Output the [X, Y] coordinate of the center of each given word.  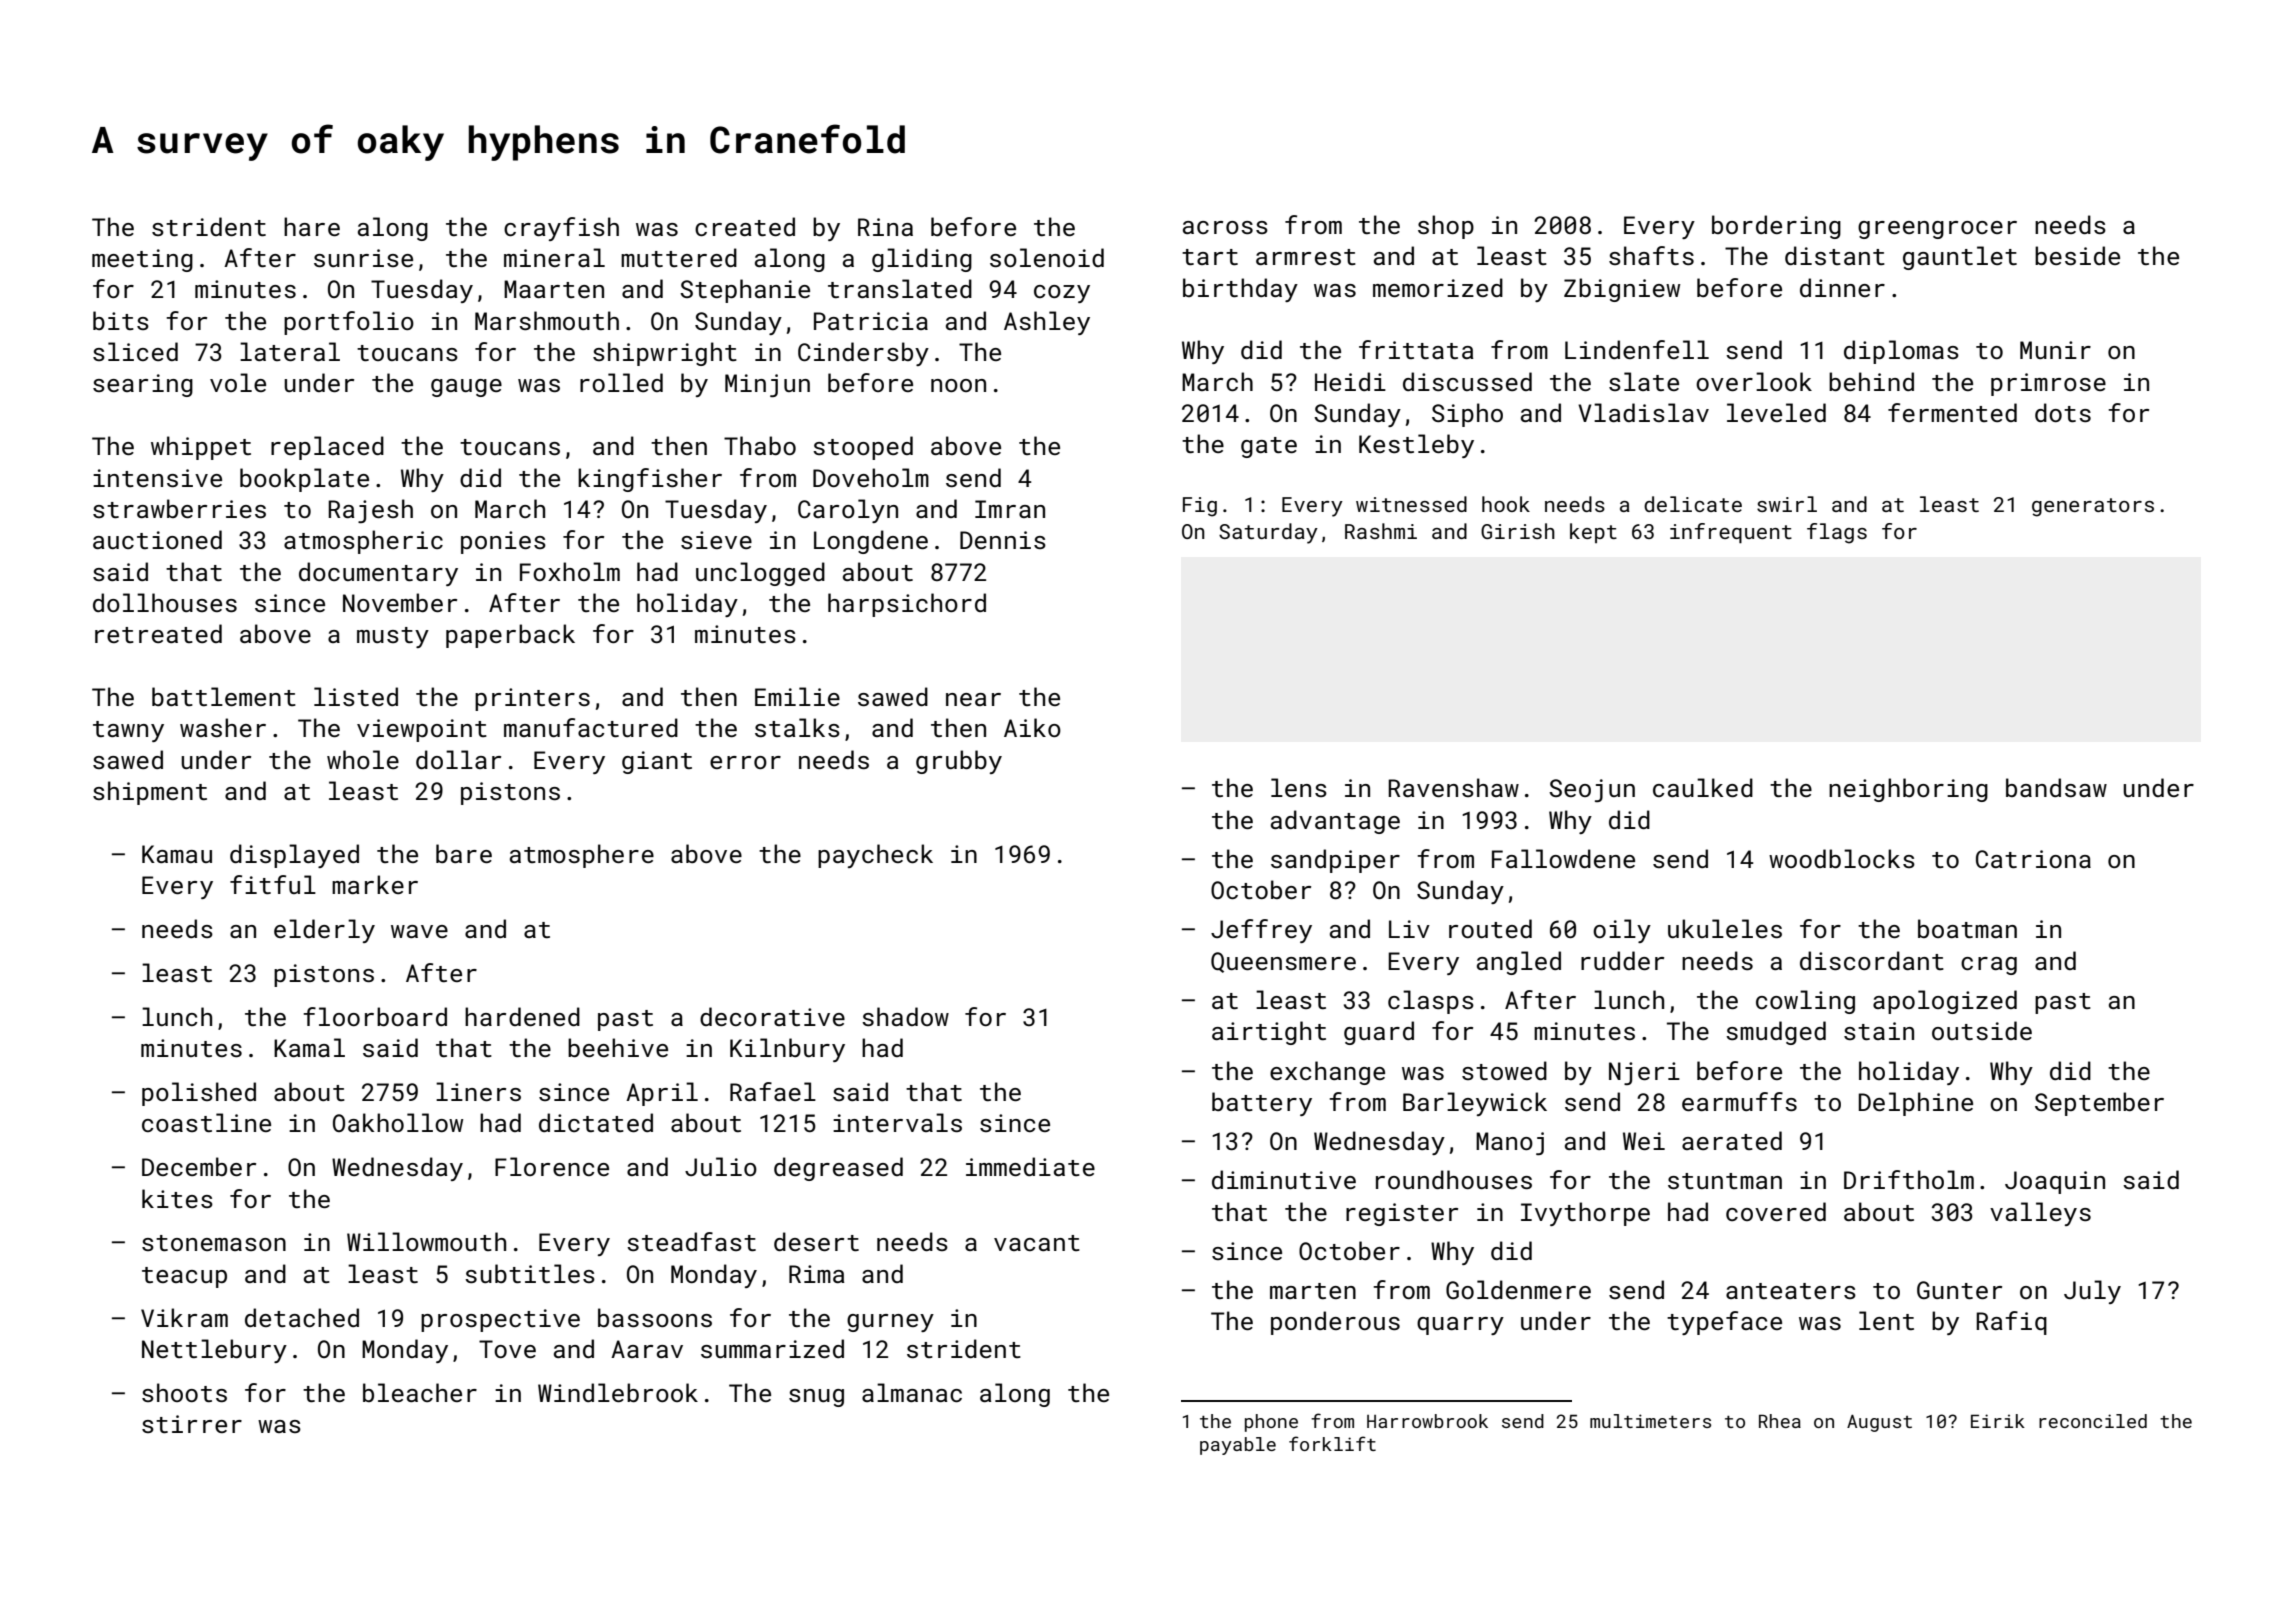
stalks [797, 727]
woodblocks [1842, 858]
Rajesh [370, 511]
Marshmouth [547, 320]
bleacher [420, 1392]
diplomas [1901, 352]
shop [1446, 227]
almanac [912, 1392]
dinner [1842, 287]
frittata [1416, 349]
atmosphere [582, 856]
